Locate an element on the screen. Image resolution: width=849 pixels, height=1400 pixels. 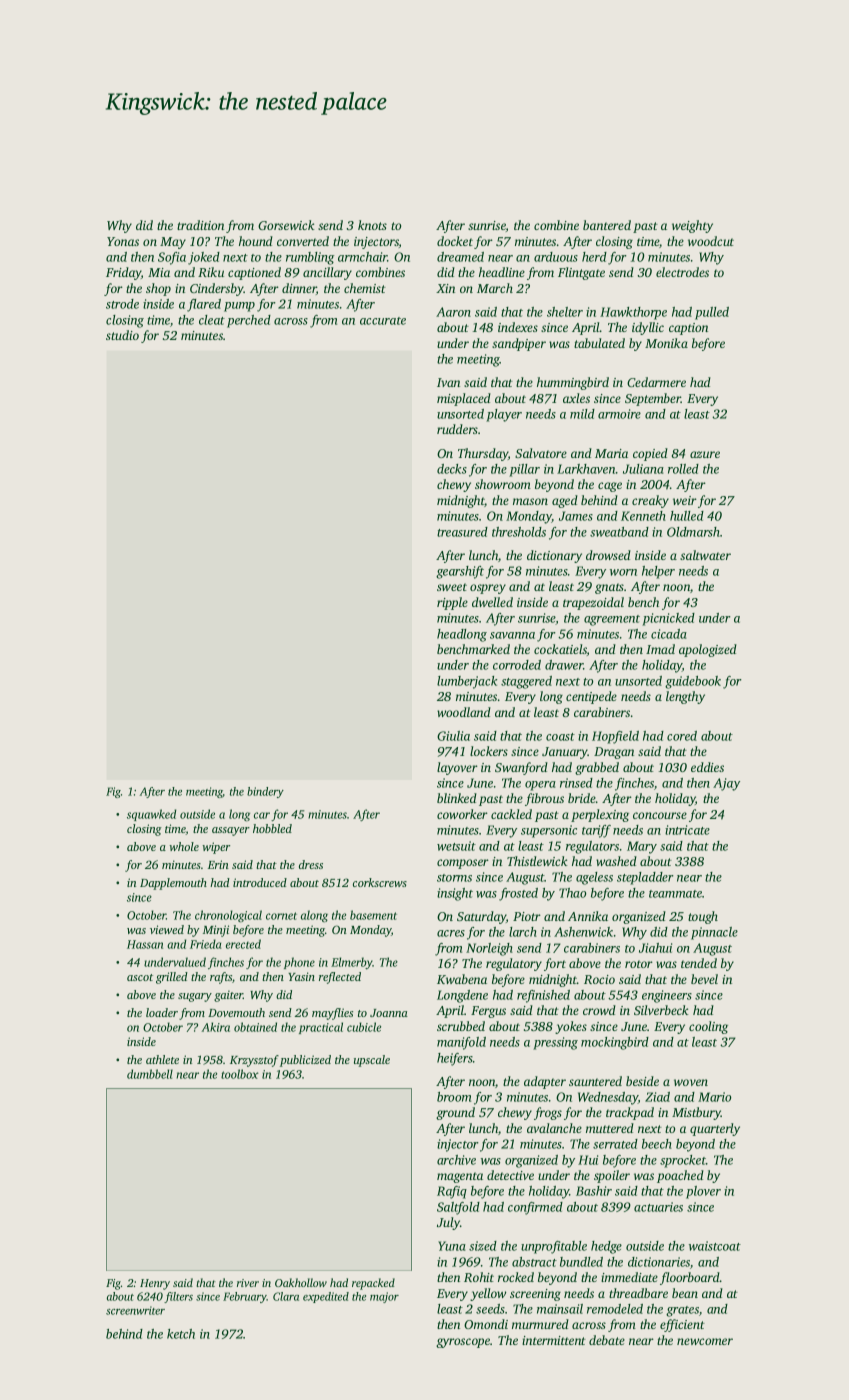
knots is located at coordinates (372, 225).
